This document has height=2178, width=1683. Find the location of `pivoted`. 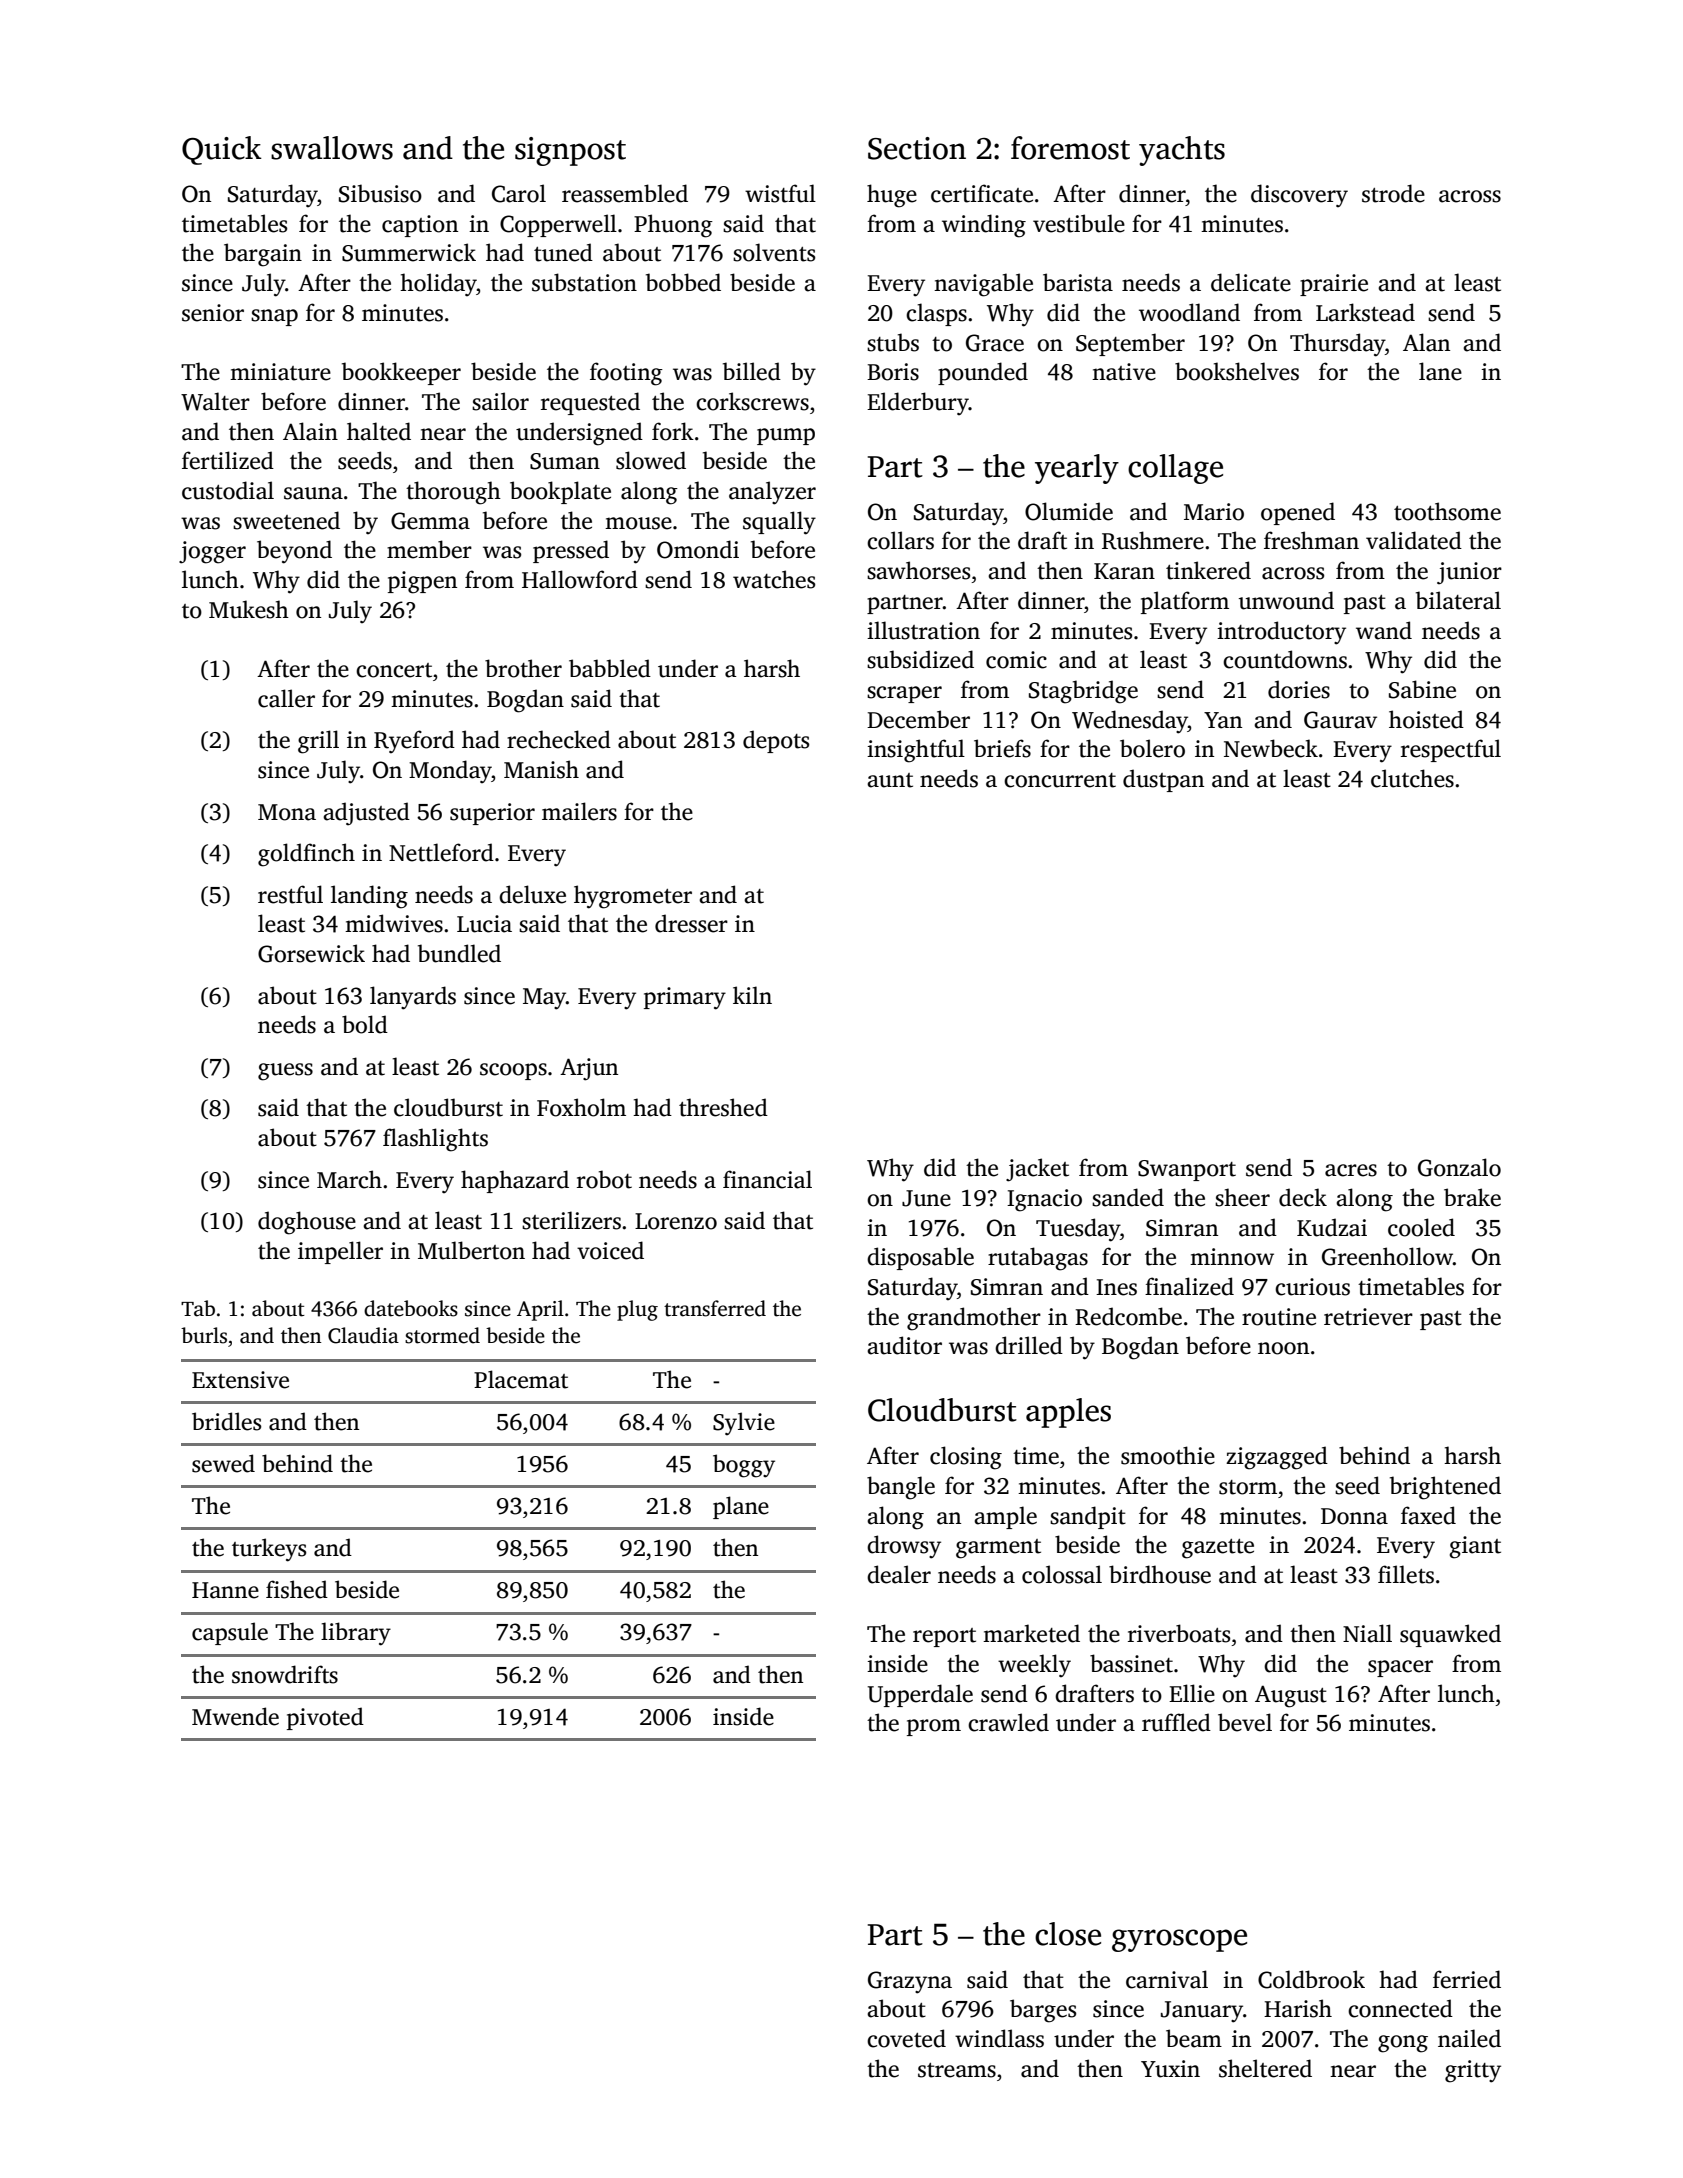

pivoted is located at coordinates (325, 1718).
